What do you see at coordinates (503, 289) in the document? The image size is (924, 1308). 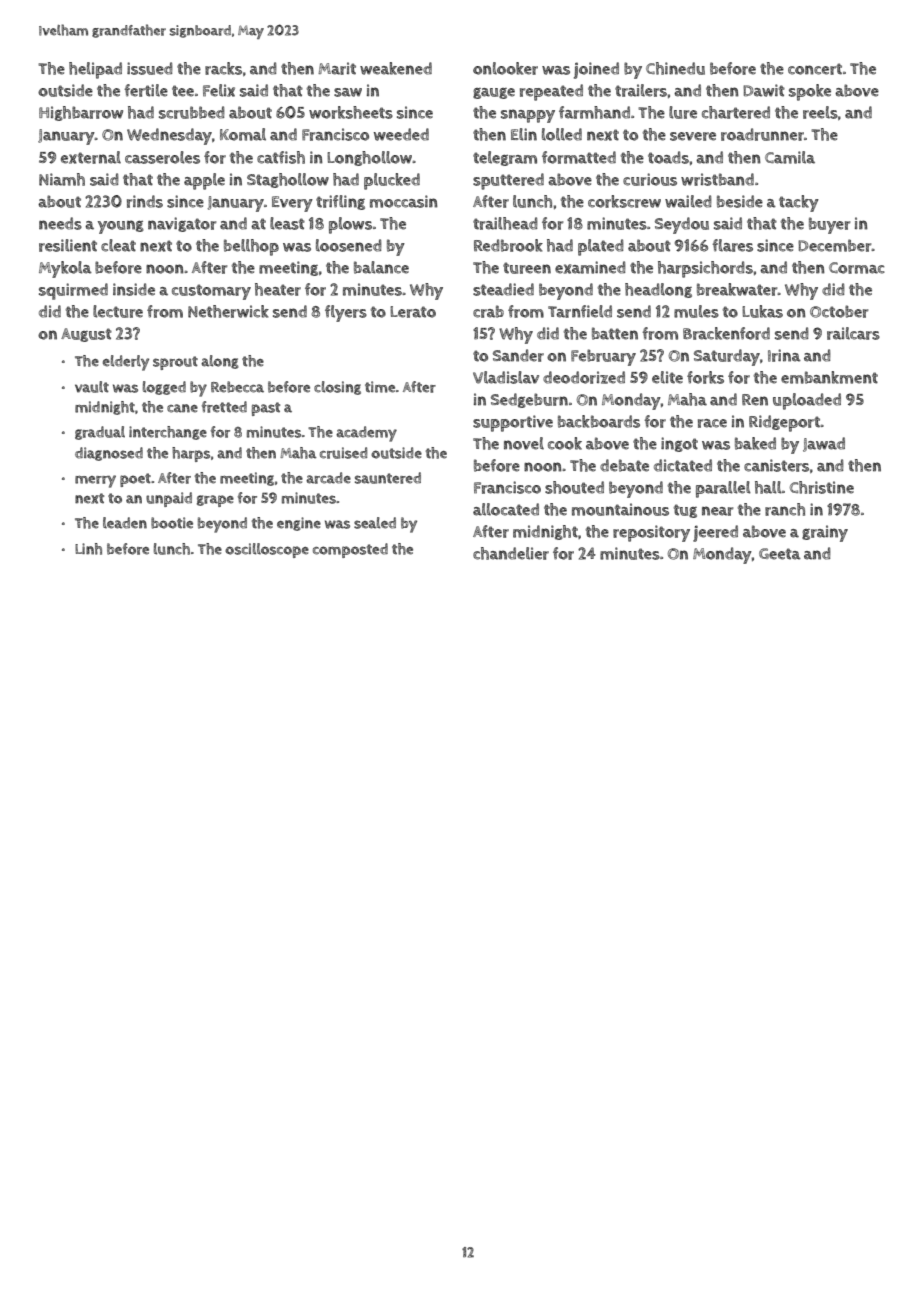 I see `steadied` at bounding box center [503, 289].
